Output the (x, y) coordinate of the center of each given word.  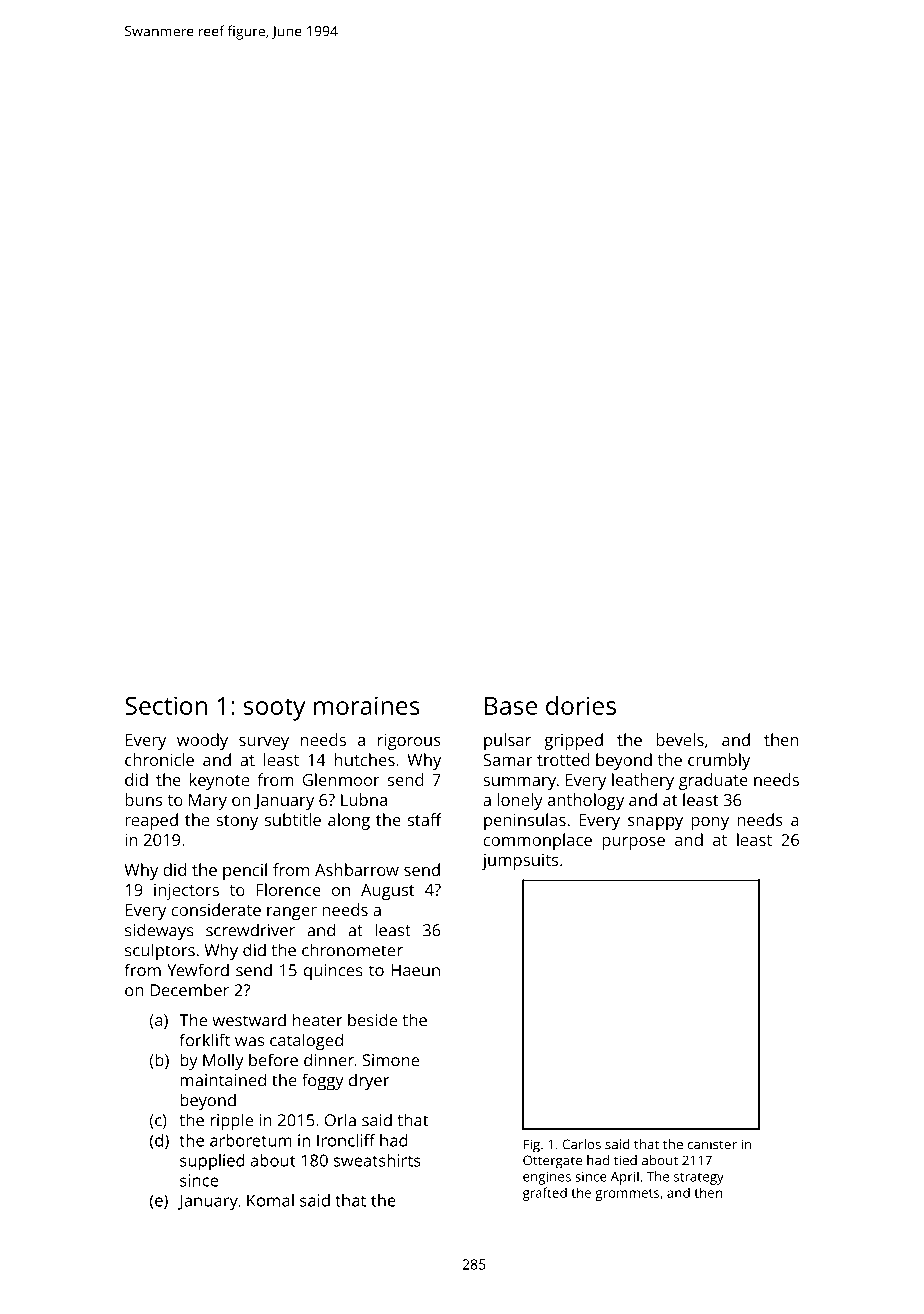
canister (712, 1144)
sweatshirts (377, 1160)
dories (581, 705)
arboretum (251, 1140)
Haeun (415, 970)
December (189, 990)
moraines (367, 705)
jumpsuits (520, 862)
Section (166, 705)
